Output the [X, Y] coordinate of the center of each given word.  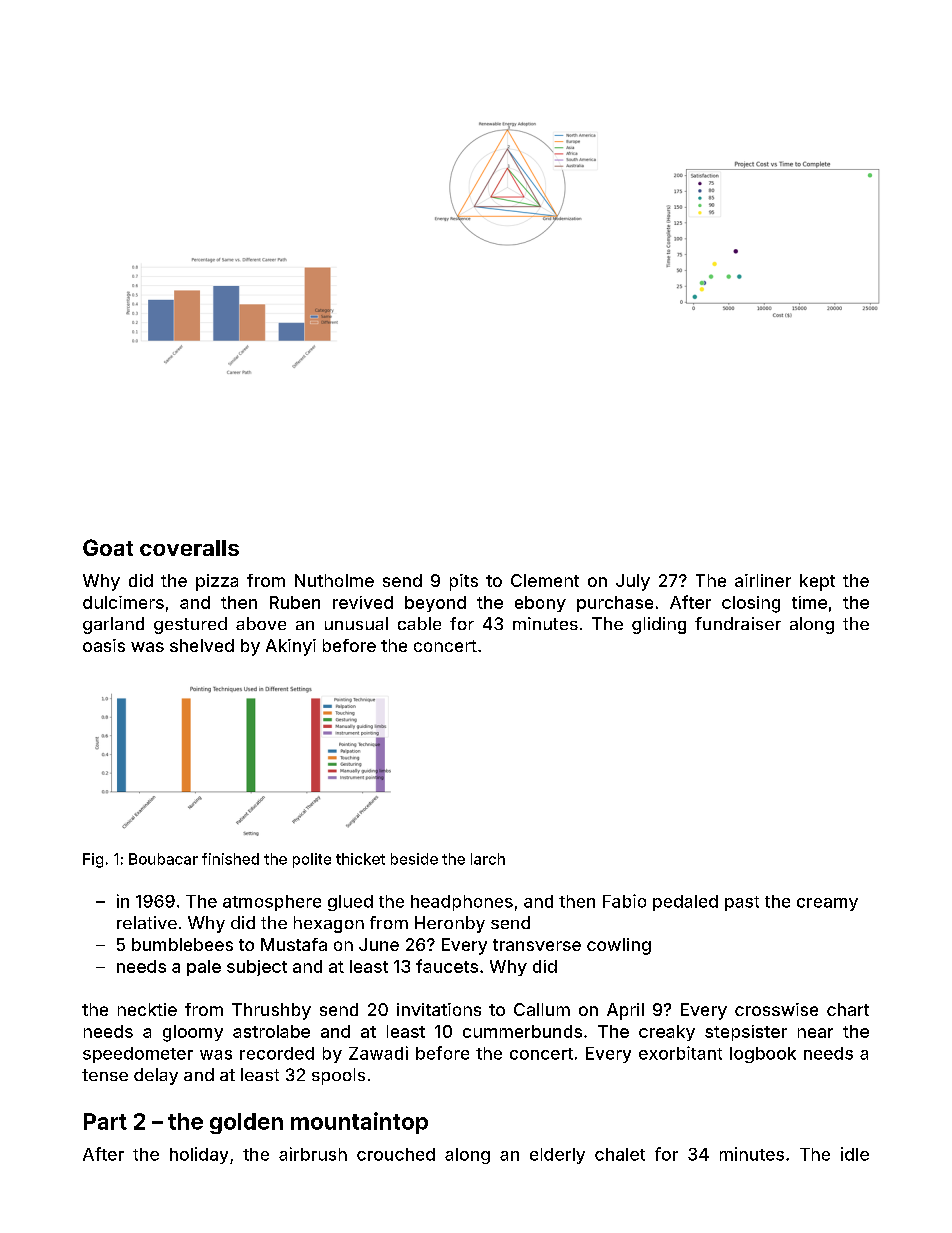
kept [817, 582]
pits [464, 582]
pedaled [685, 903]
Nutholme [334, 580]
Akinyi [291, 647]
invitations [439, 1009]
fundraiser [738, 623]
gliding [659, 625]
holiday [199, 1155]
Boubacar [163, 859]
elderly [557, 1156]
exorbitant [680, 1053]
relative [147, 922]
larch [488, 859]
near [815, 1033]
